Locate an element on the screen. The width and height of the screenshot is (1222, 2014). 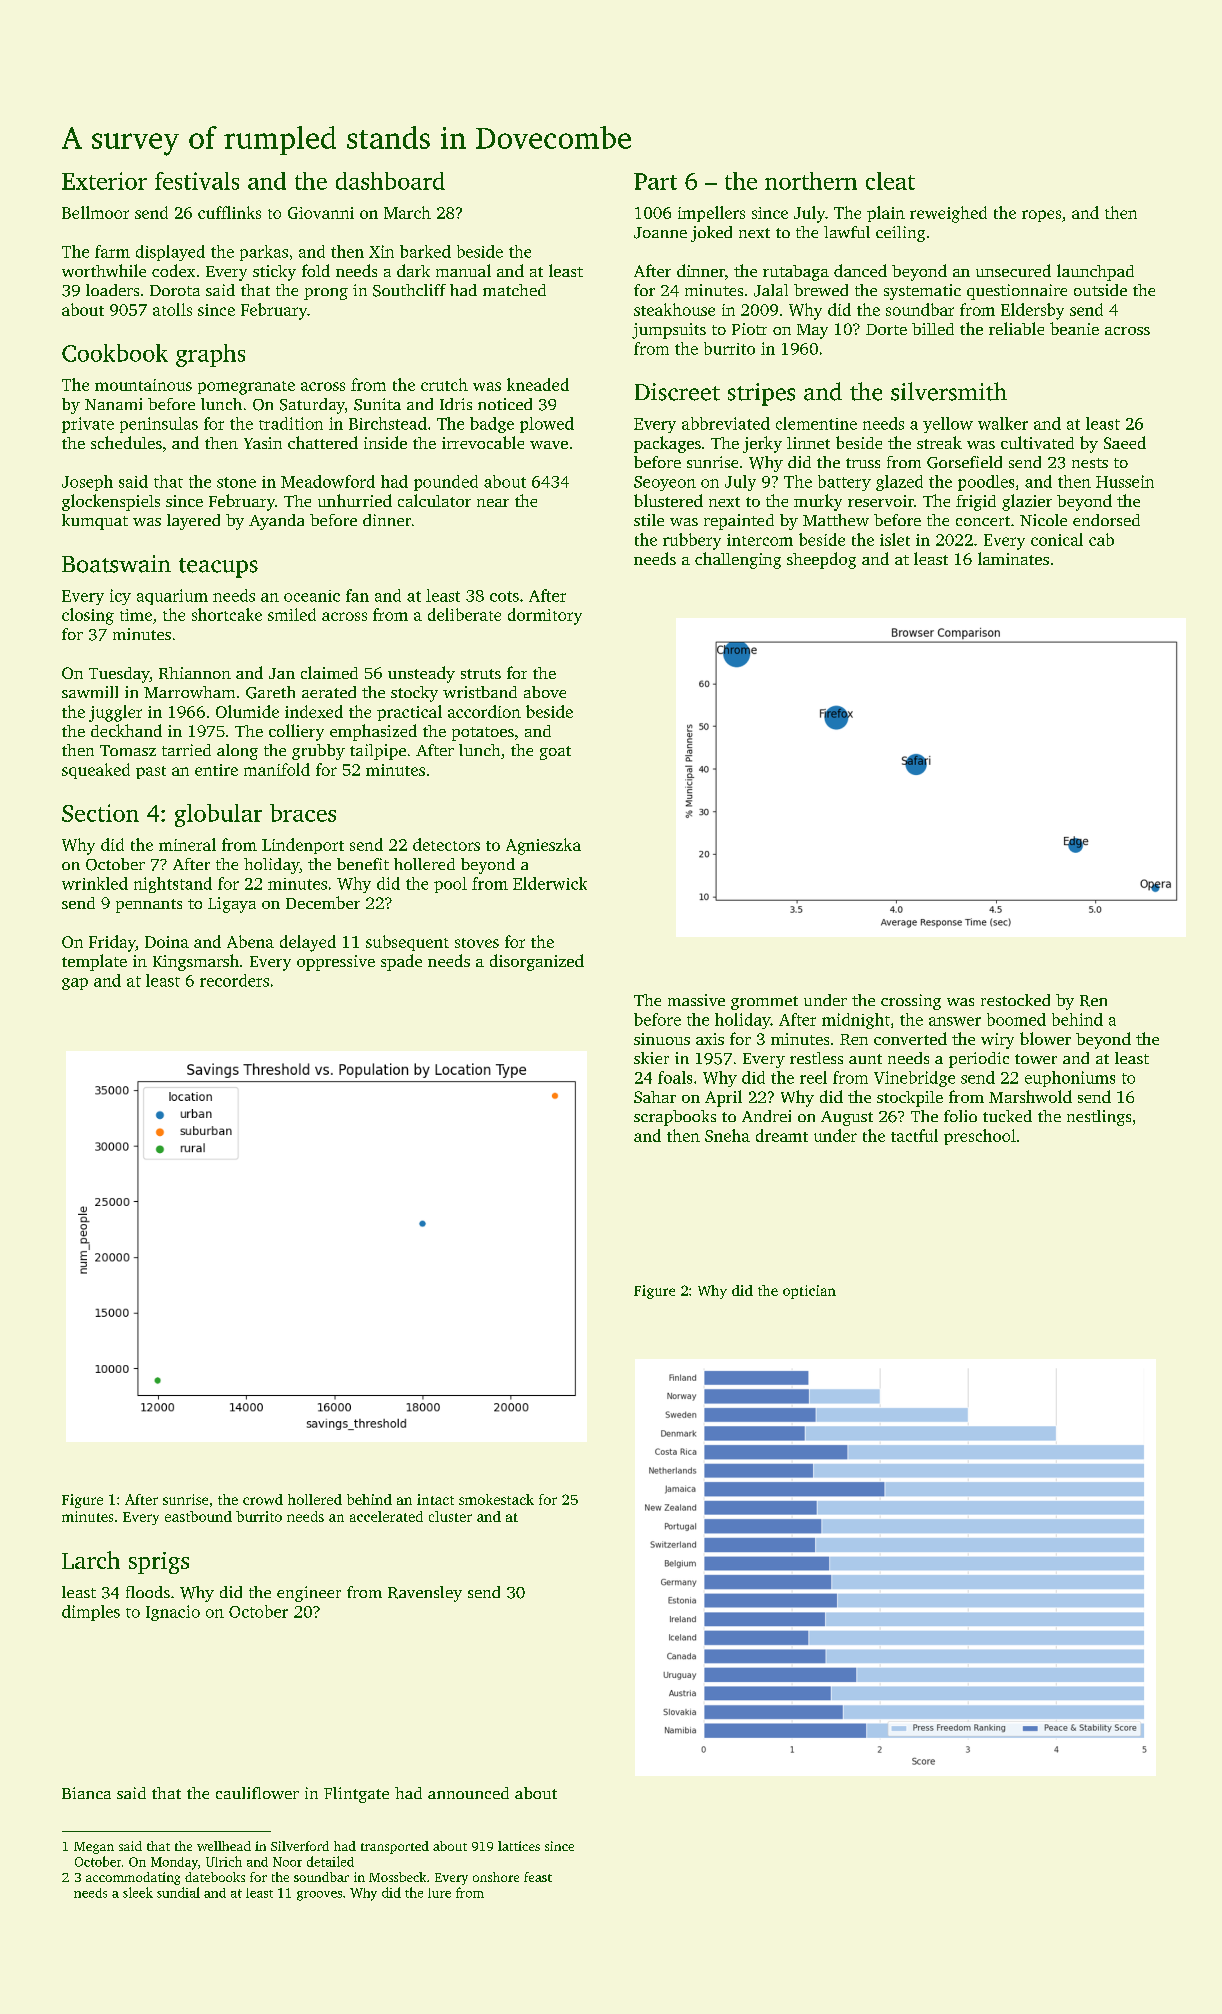
recorders is located at coordinates (234, 980).
